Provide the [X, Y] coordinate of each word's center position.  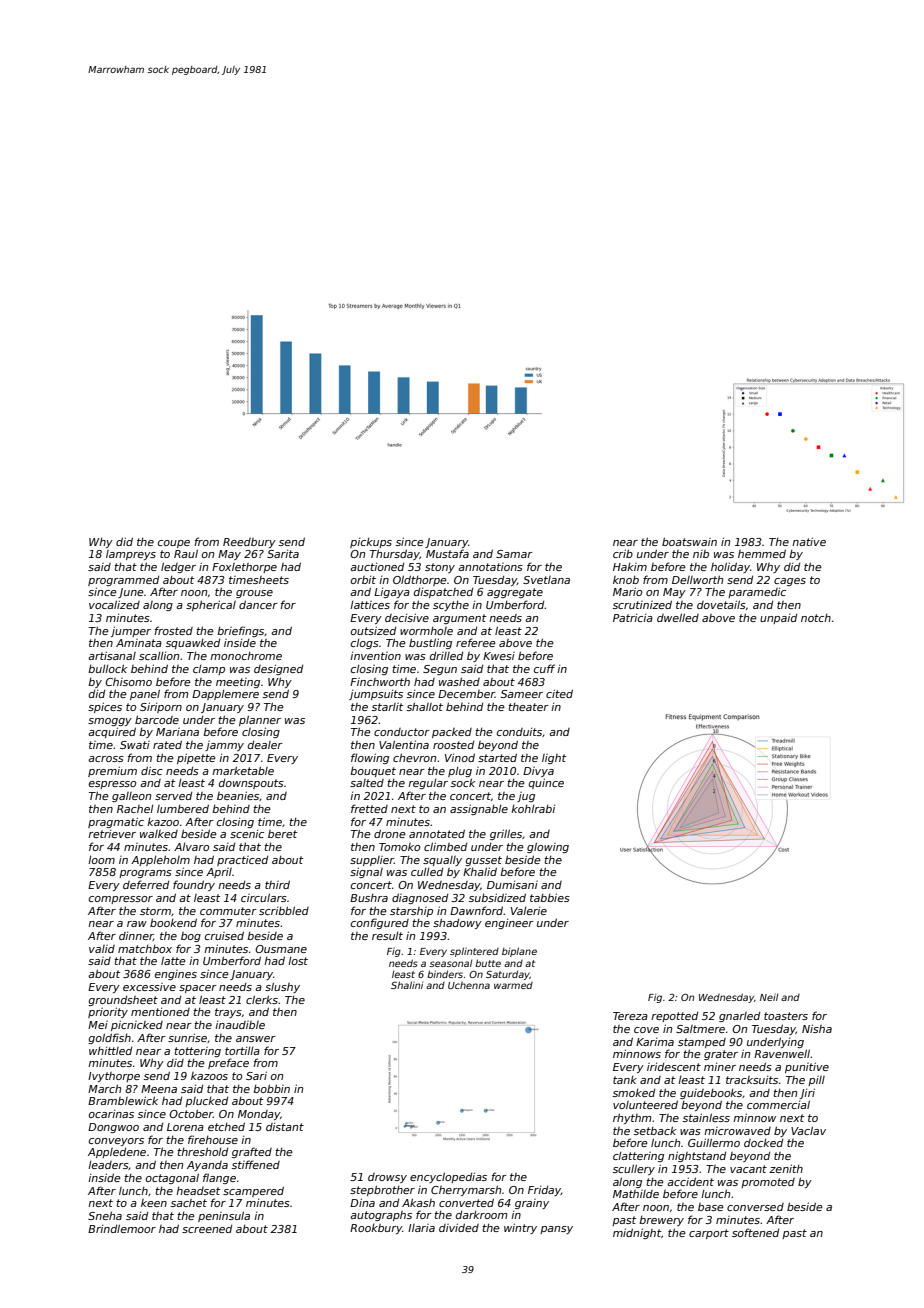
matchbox [145, 949]
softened [755, 1232]
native [809, 541]
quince [546, 783]
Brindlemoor [122, 1228]
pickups [371, 543]
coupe [174, 544]
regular [428, 784]
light [554, 759]
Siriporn [161, 707]
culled [427, 872]
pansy [556, 1230]
